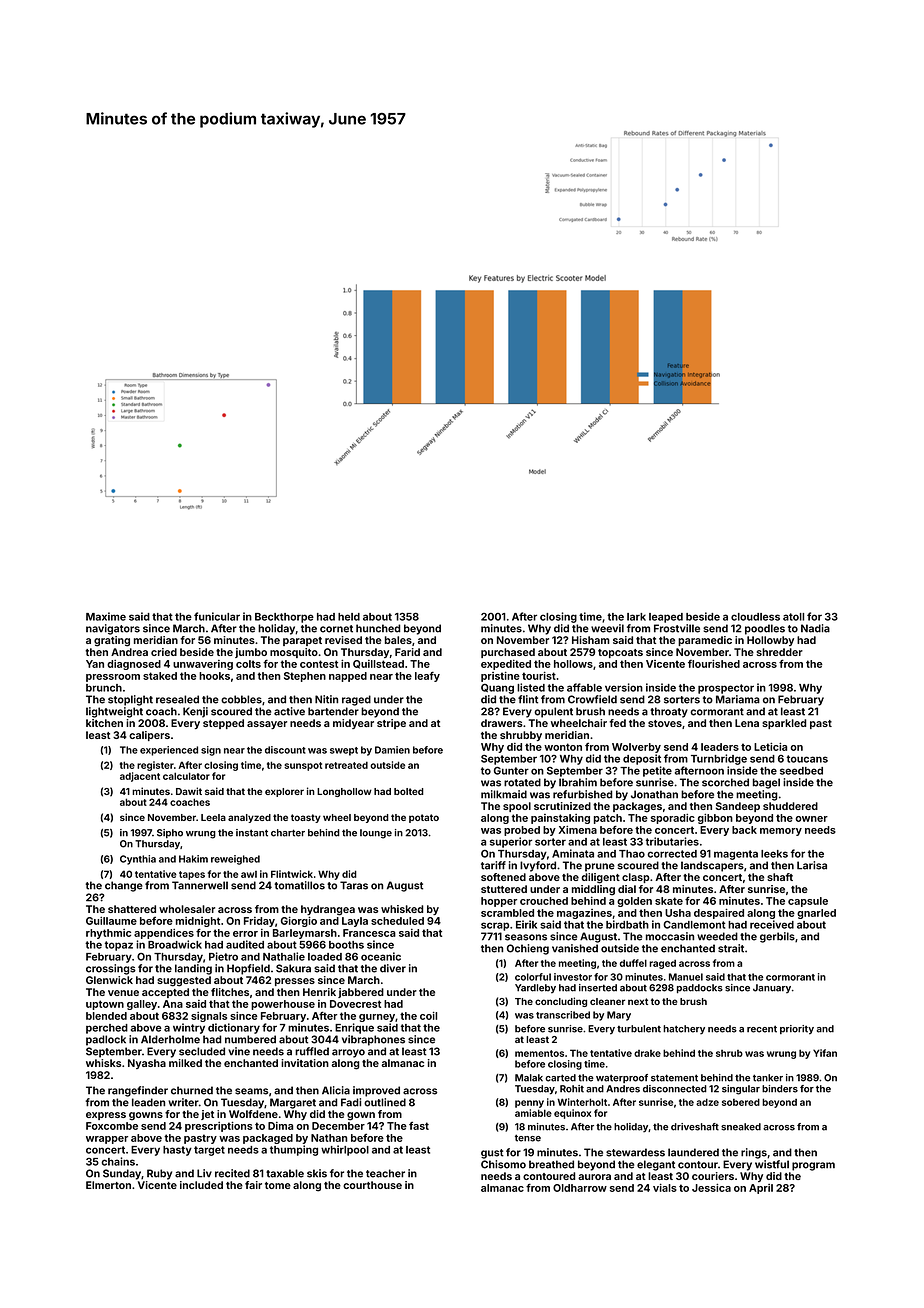  What do you see at coordinates (251, 653) in the screenshot?
I see `jumbo` at bounding box center [251, 653].
